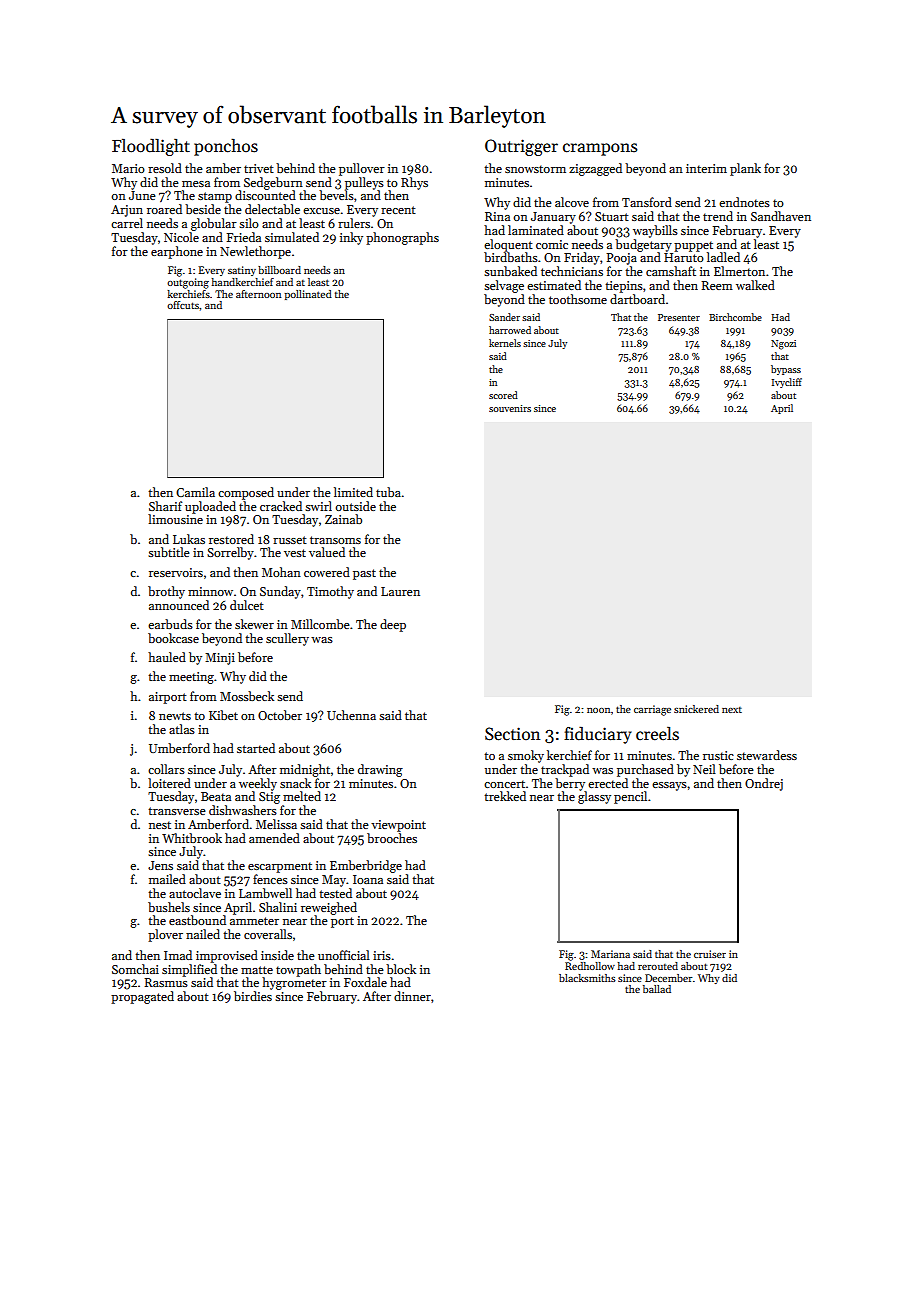 This document has width=924, height=1314. Describe the element at coordinates (165, 168) in the document. I see `resold` at that location.
